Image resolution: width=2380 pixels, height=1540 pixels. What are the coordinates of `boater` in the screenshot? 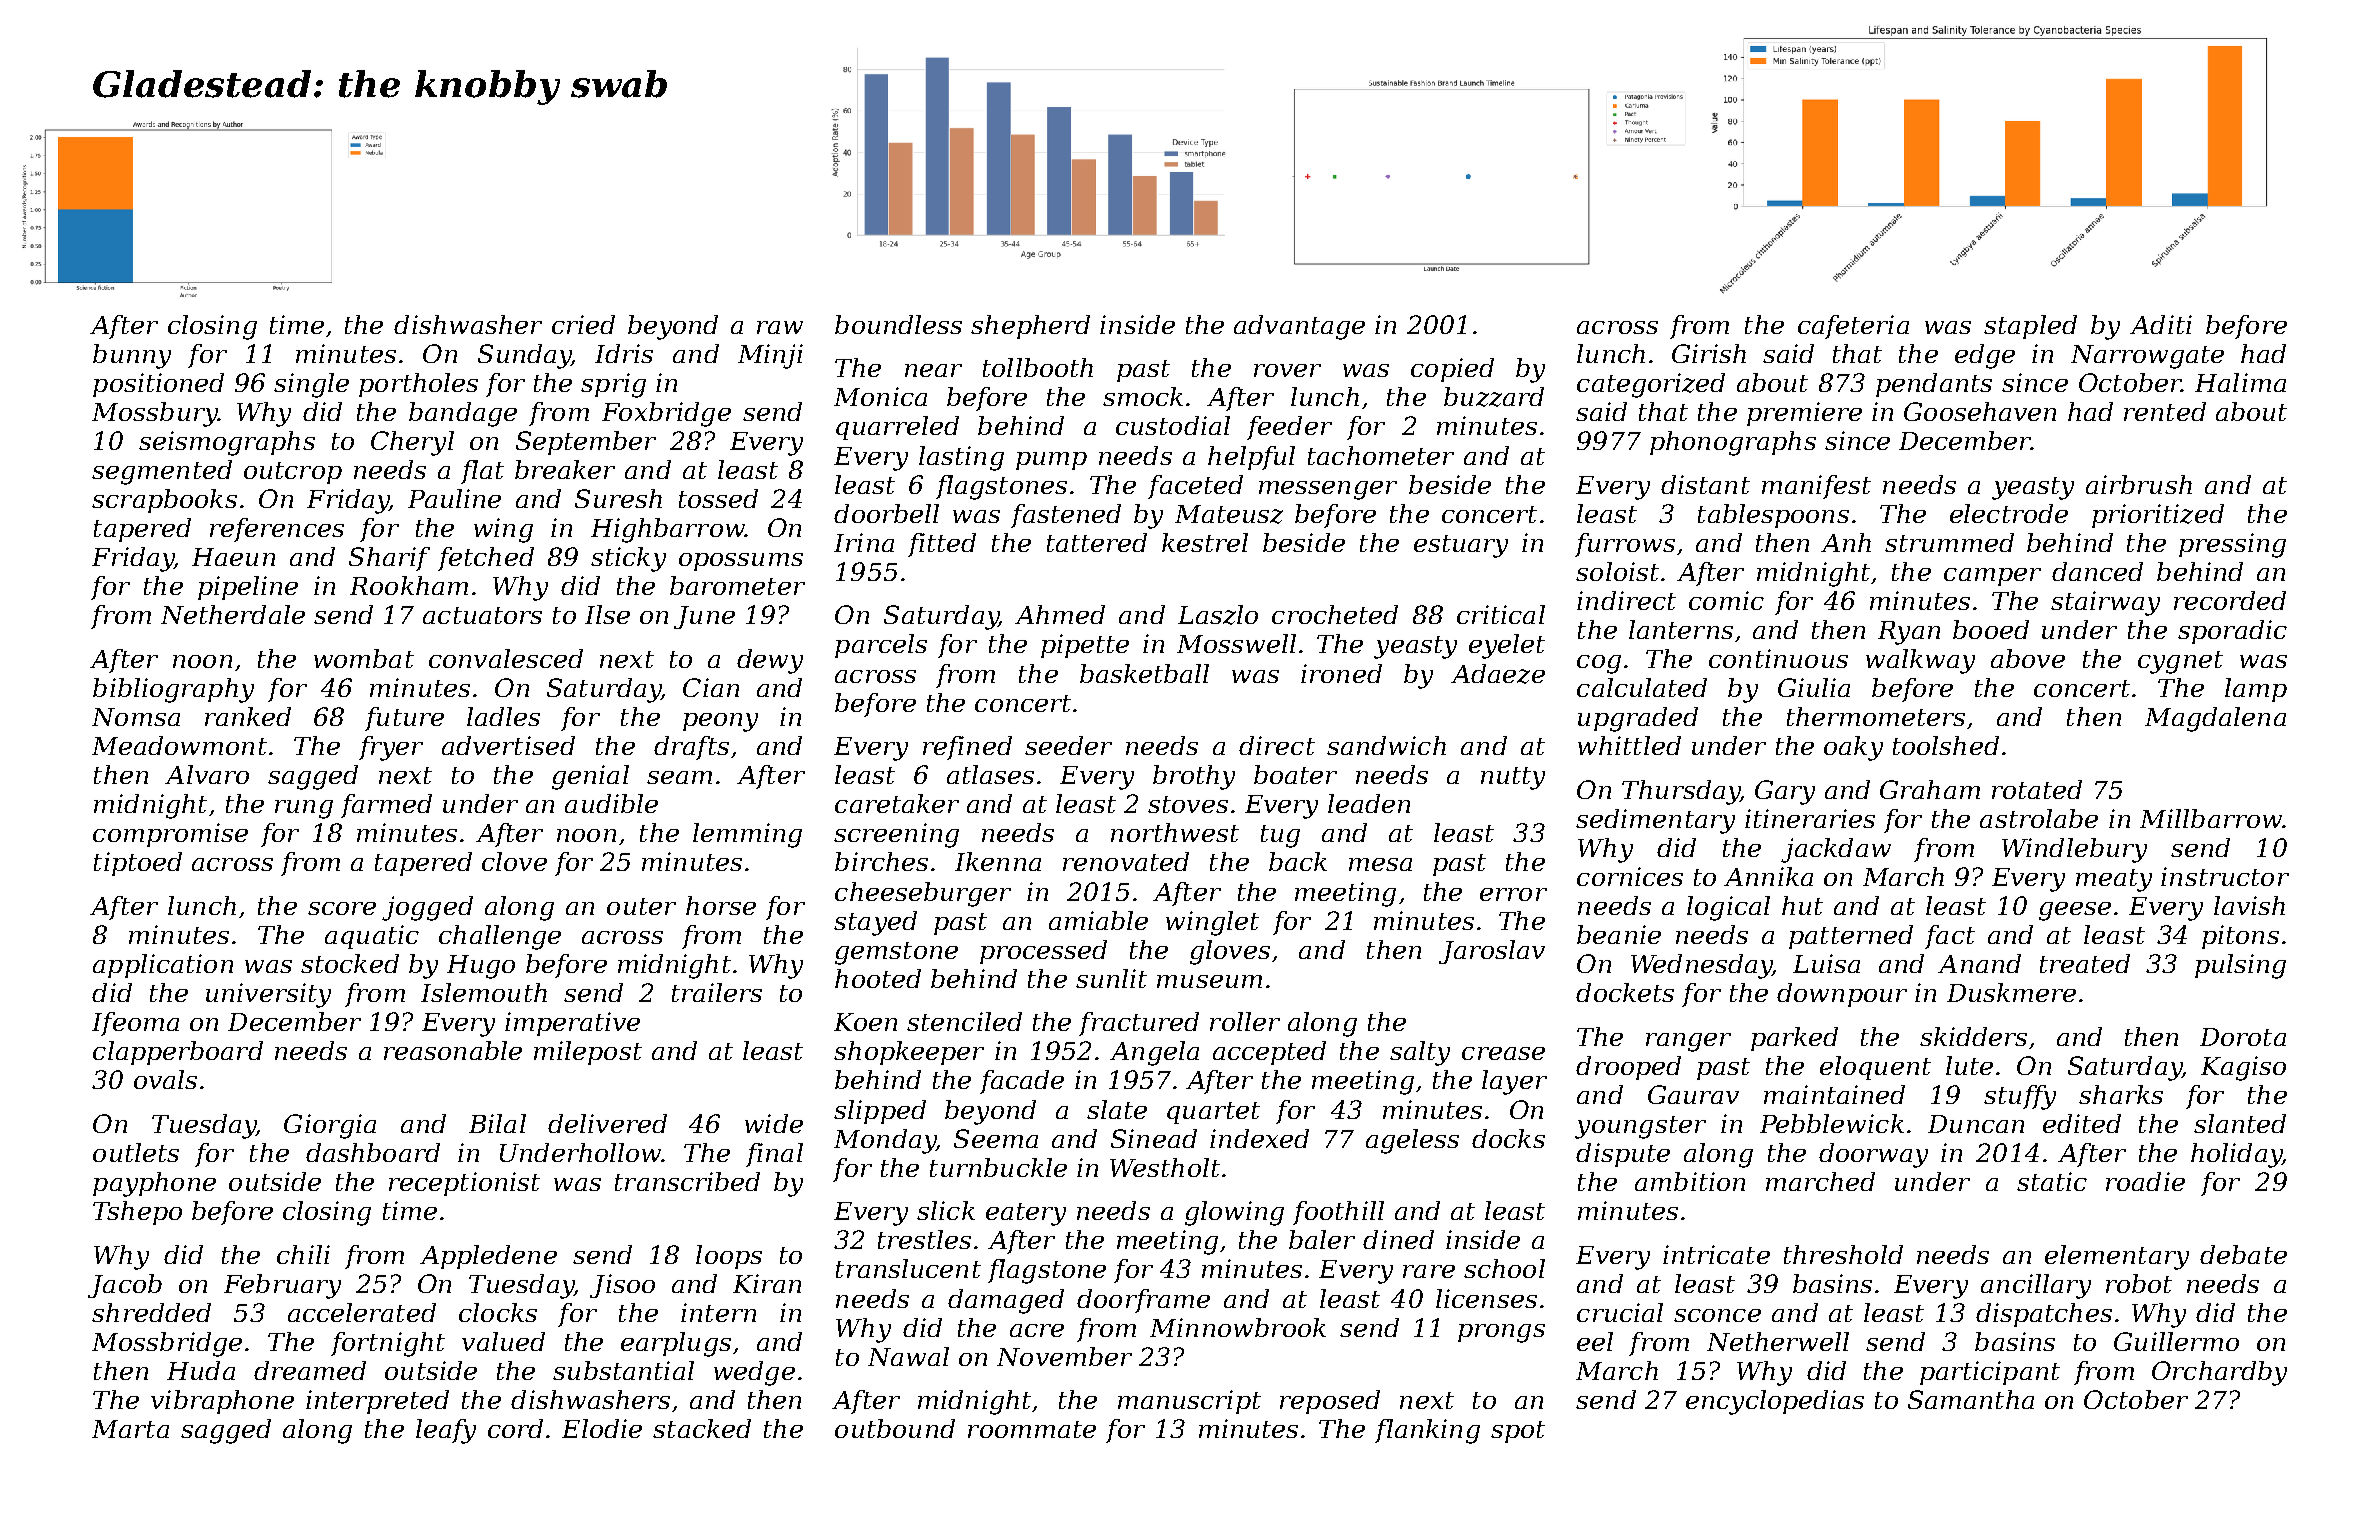 It's located at (1295, 774).
